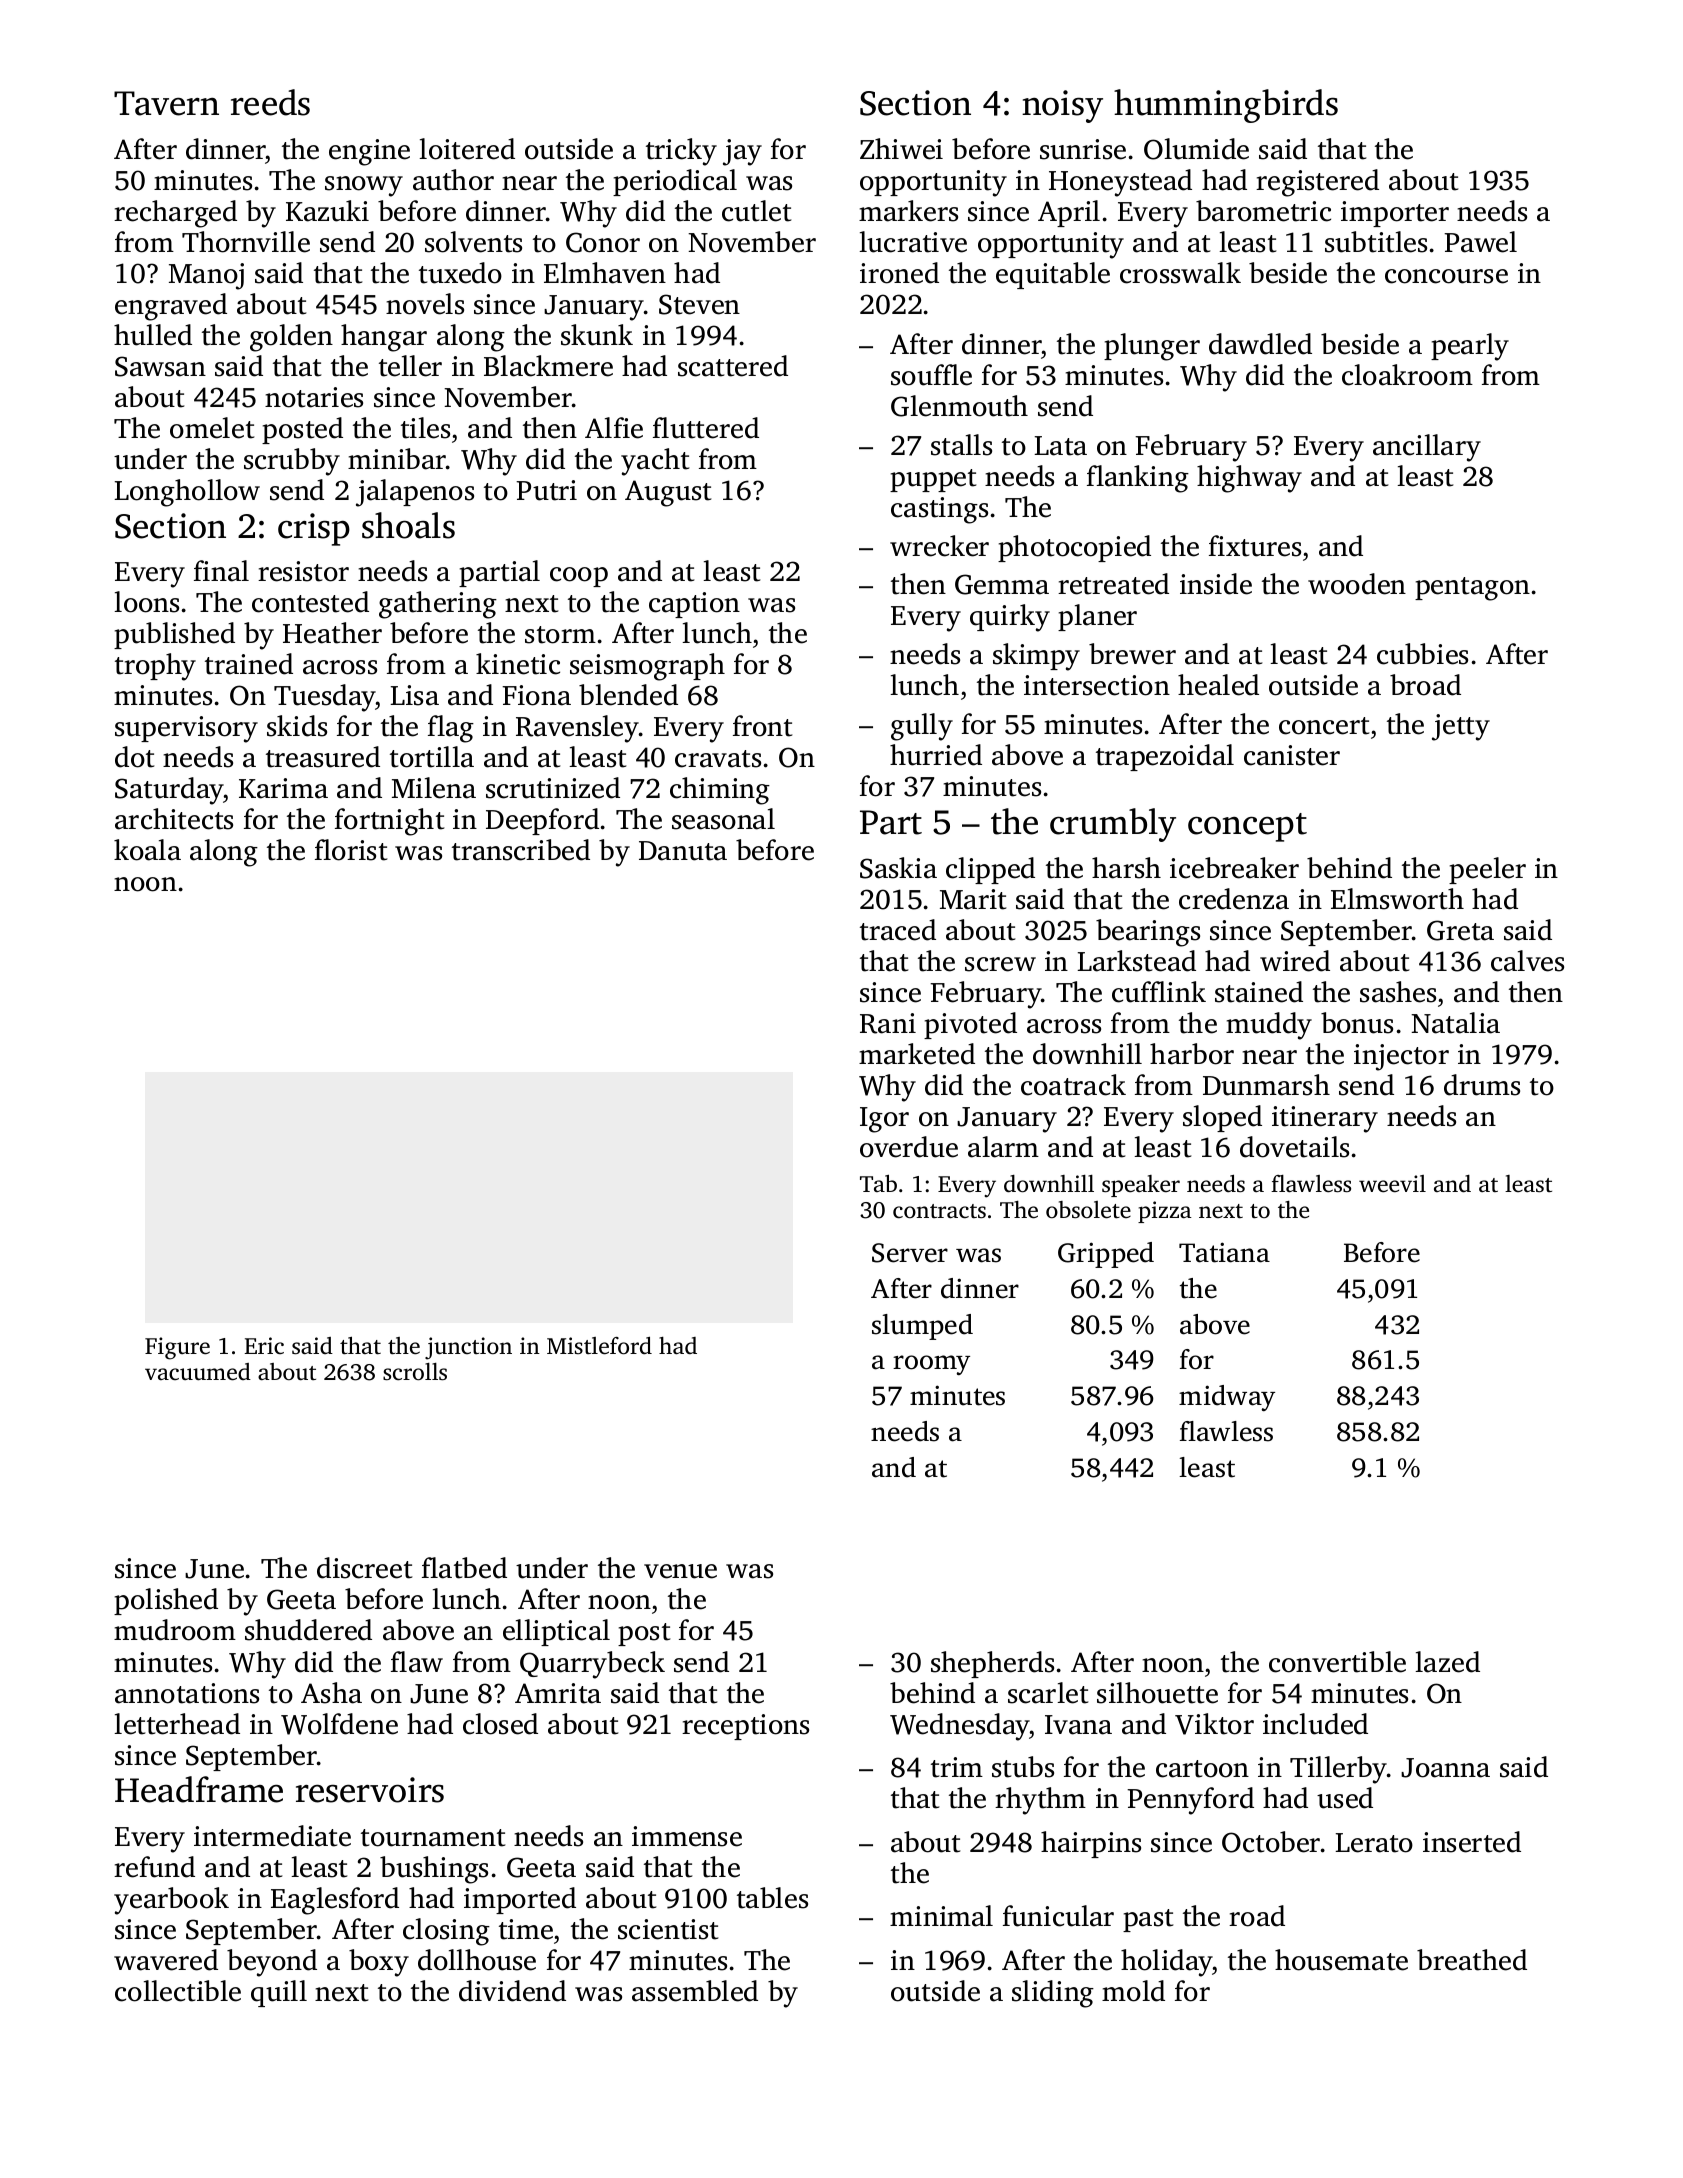  I want to click on sliding, so click(1053, 1994).
